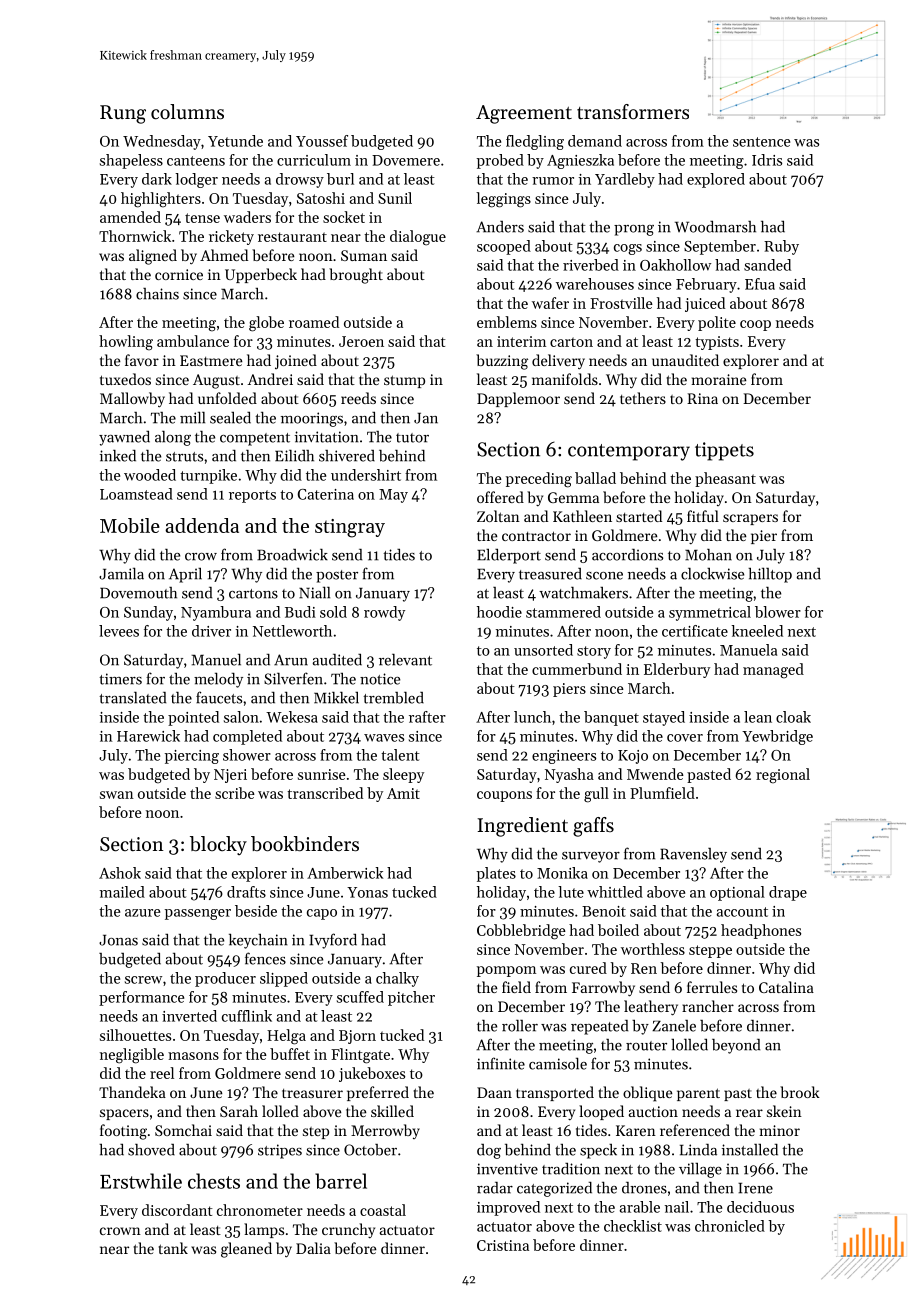  Describe the element at coordinates (761, 142) in the screenshot. I see `sentence` at that location.
